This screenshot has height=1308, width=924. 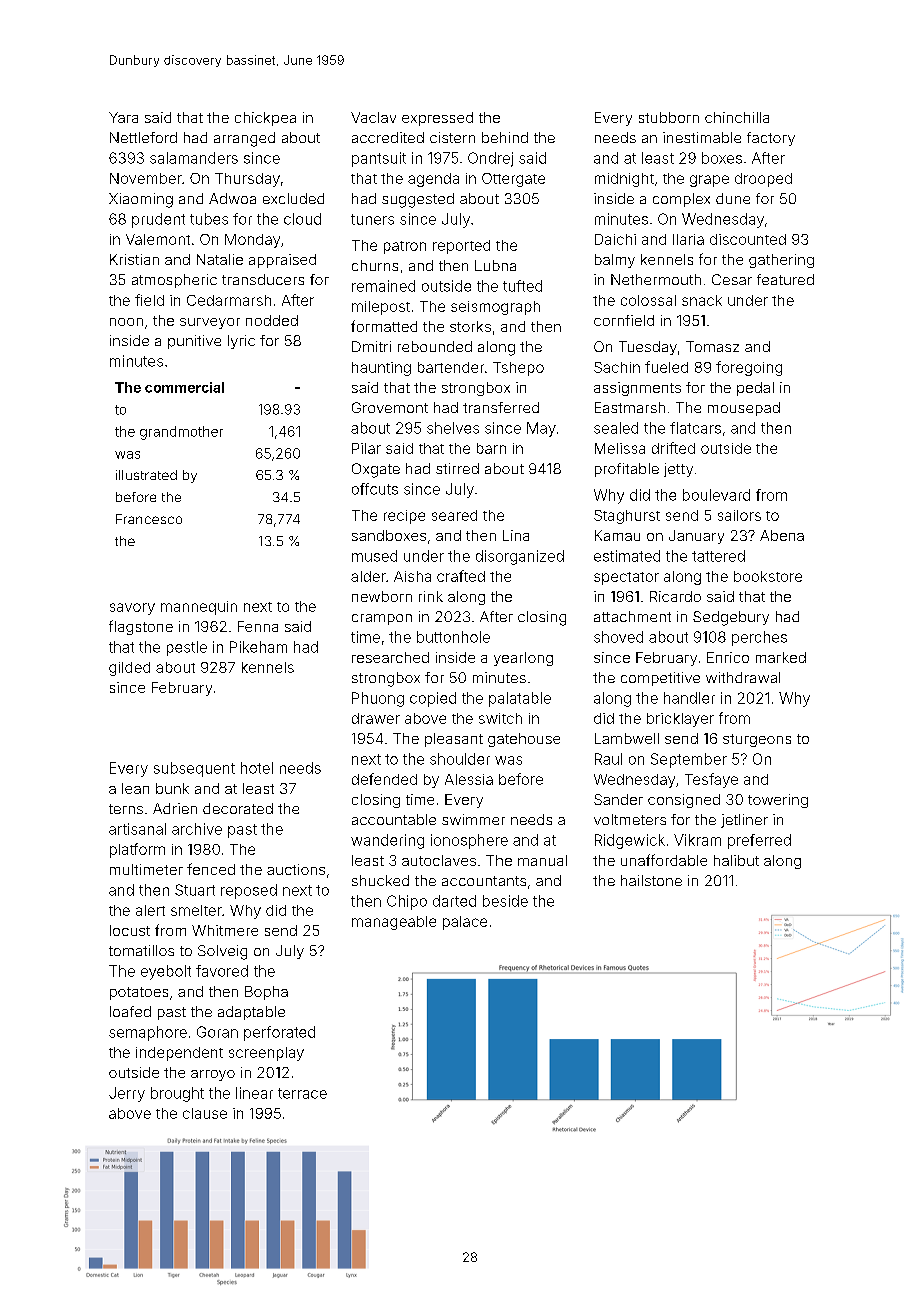 I want to click on Tesfaye, so click(x=711, y=780).
